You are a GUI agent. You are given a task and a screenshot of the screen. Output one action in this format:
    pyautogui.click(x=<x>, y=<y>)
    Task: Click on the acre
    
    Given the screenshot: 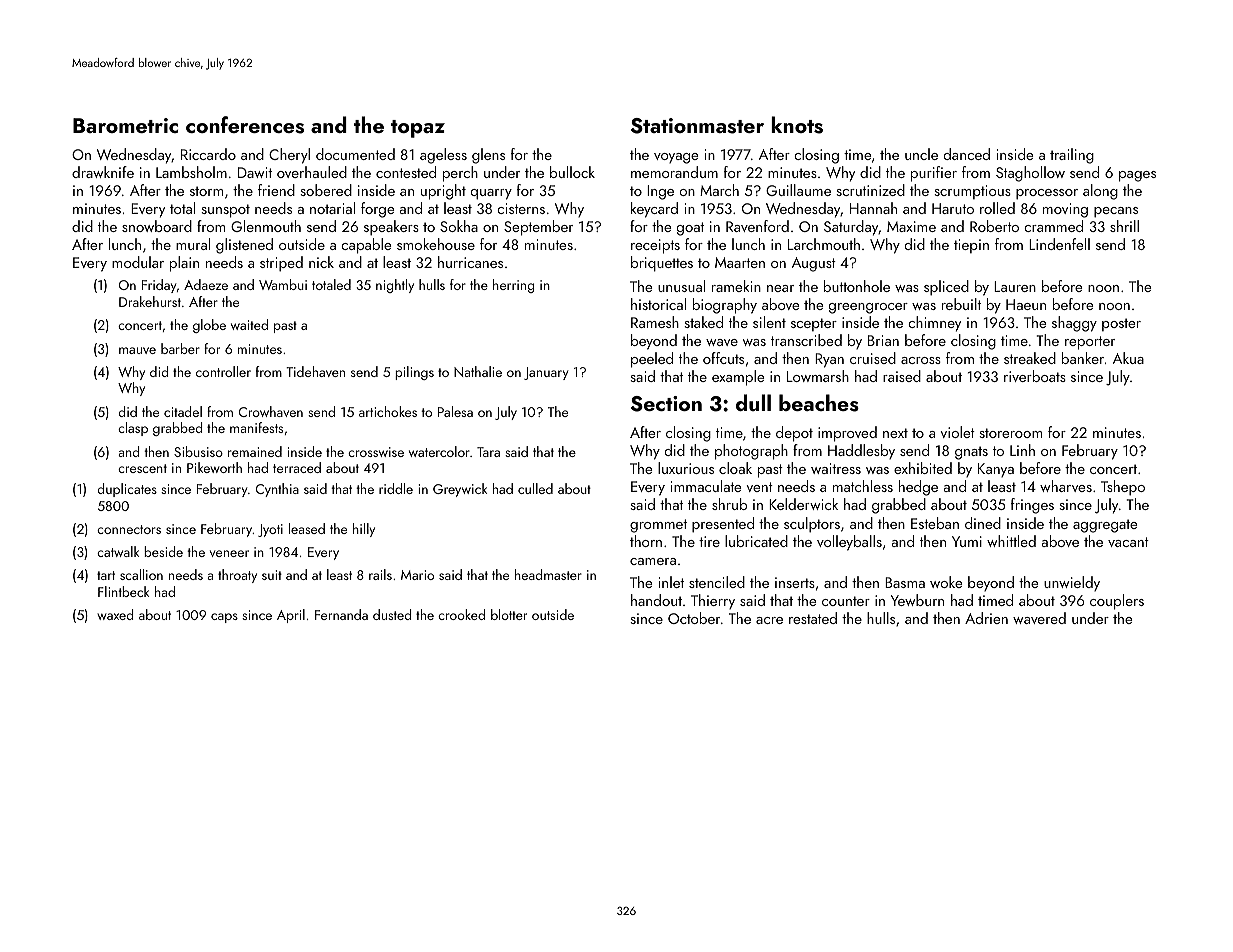 What is the action you would take?
    pyautogui.click(x=769, y=620)
